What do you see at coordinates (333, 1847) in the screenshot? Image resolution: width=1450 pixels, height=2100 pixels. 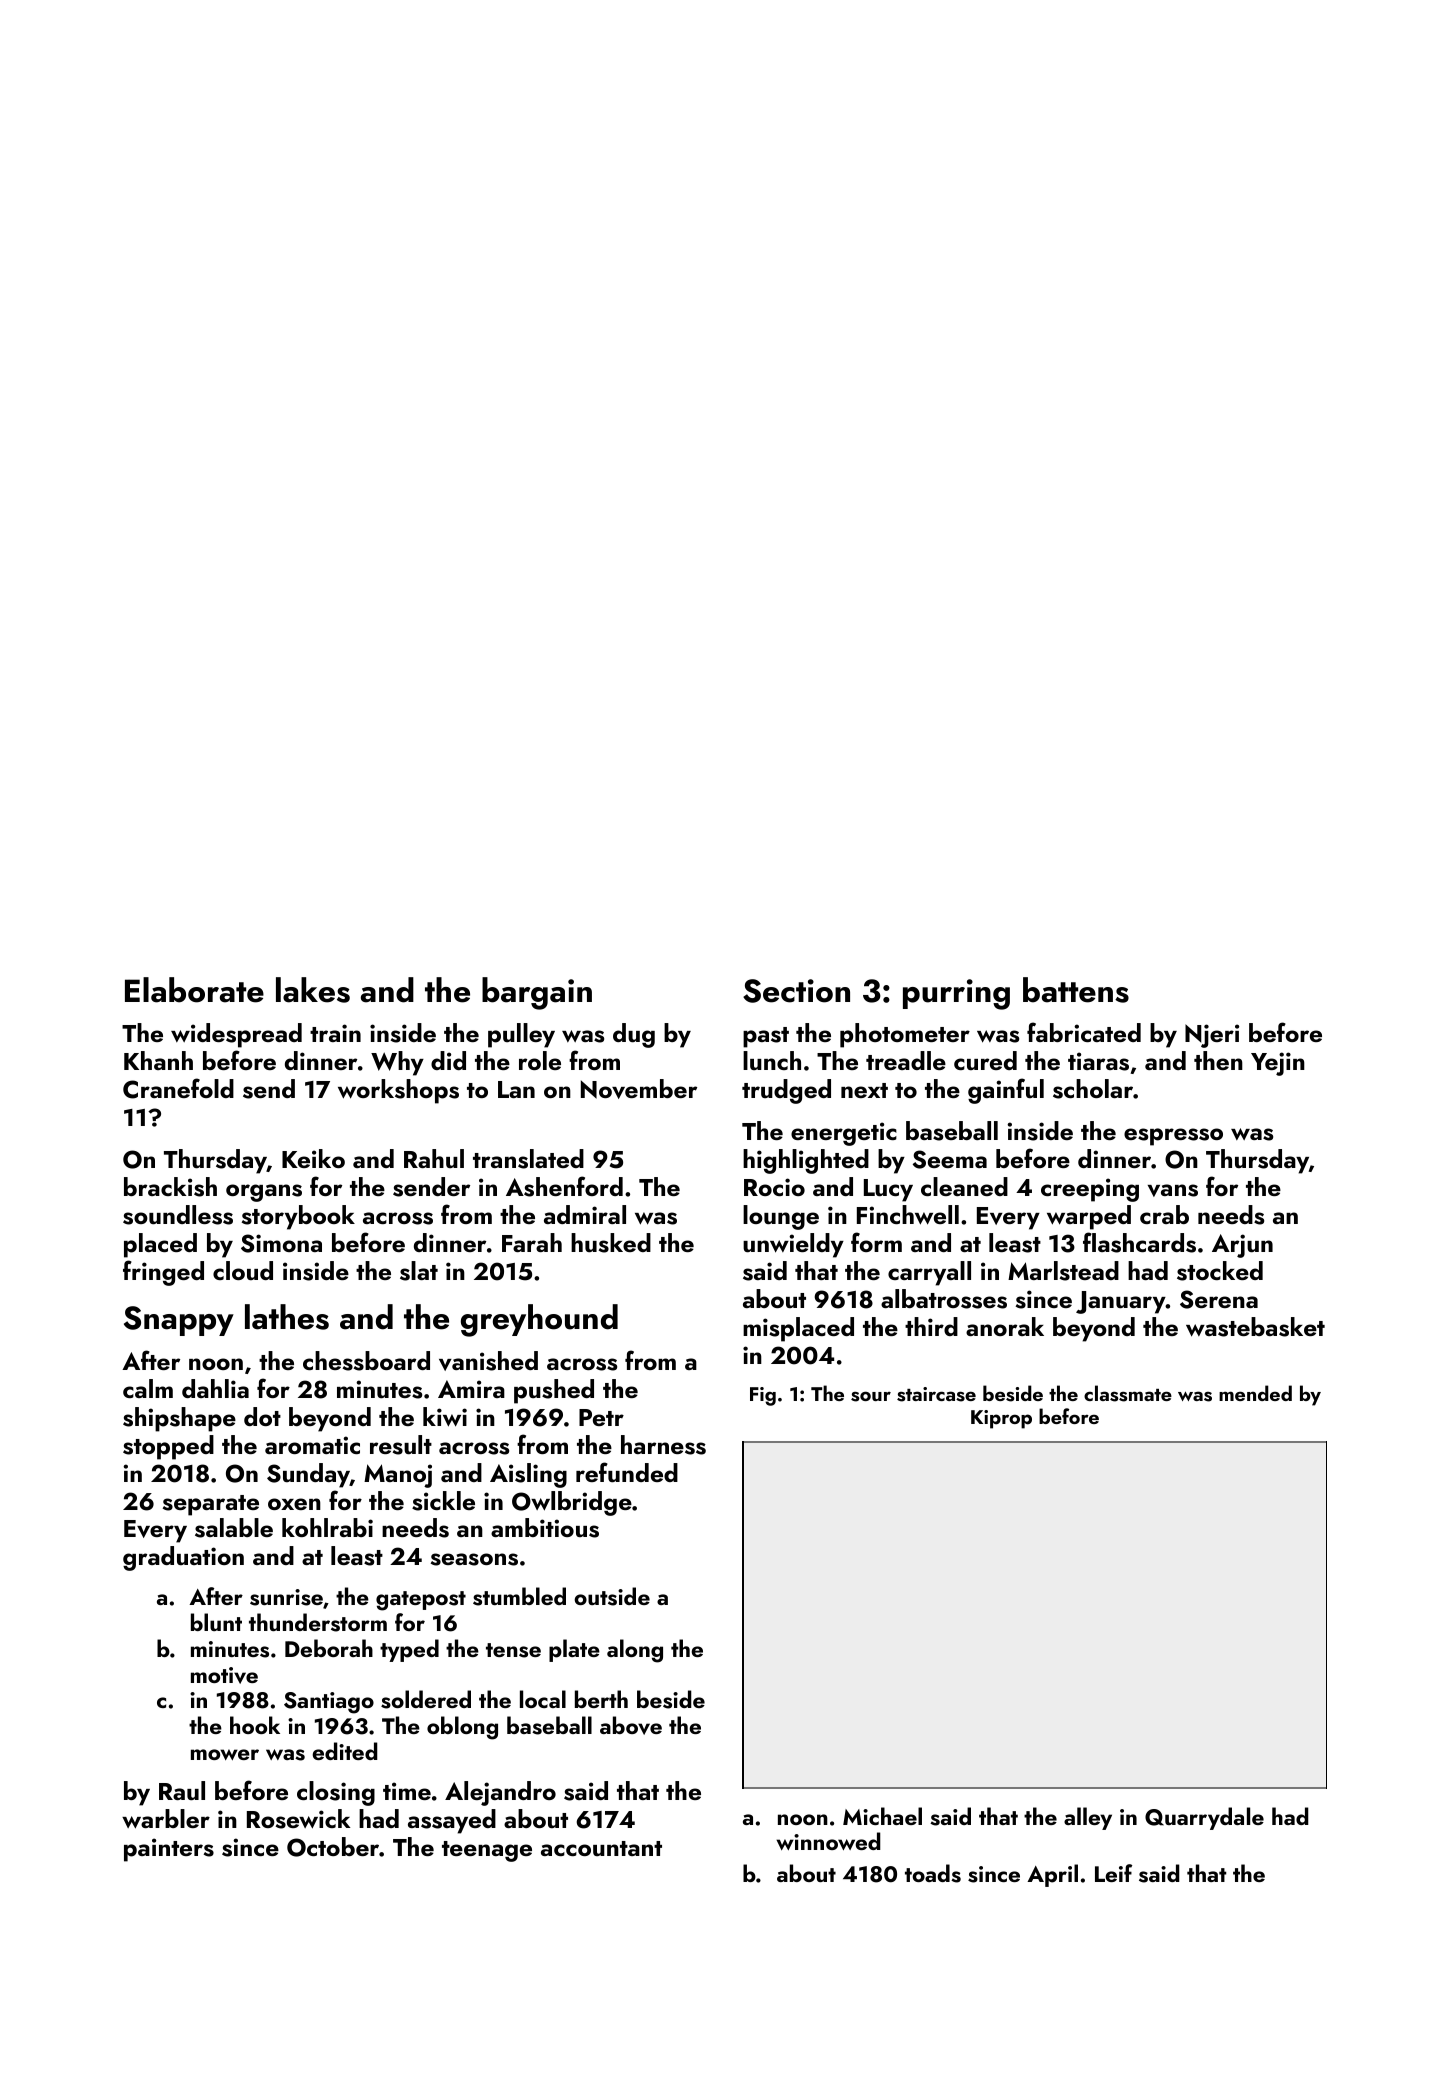 I see `October` at bounding box center [333, 1847].
